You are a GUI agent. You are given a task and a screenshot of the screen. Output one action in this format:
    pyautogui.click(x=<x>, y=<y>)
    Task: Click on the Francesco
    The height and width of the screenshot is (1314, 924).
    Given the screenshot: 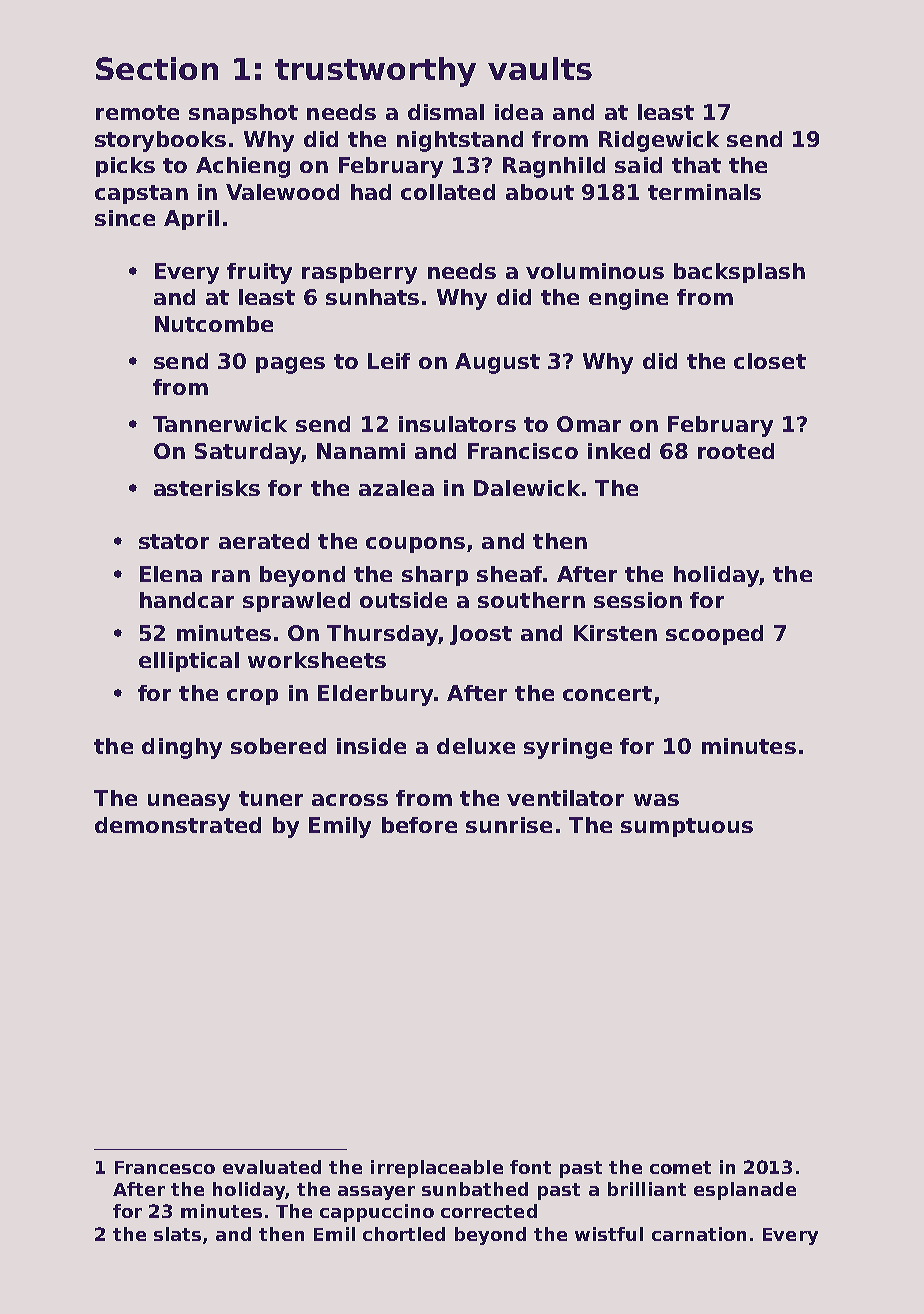 What is the action you would take?
    pyautogui.click(x=165, y=1167)
